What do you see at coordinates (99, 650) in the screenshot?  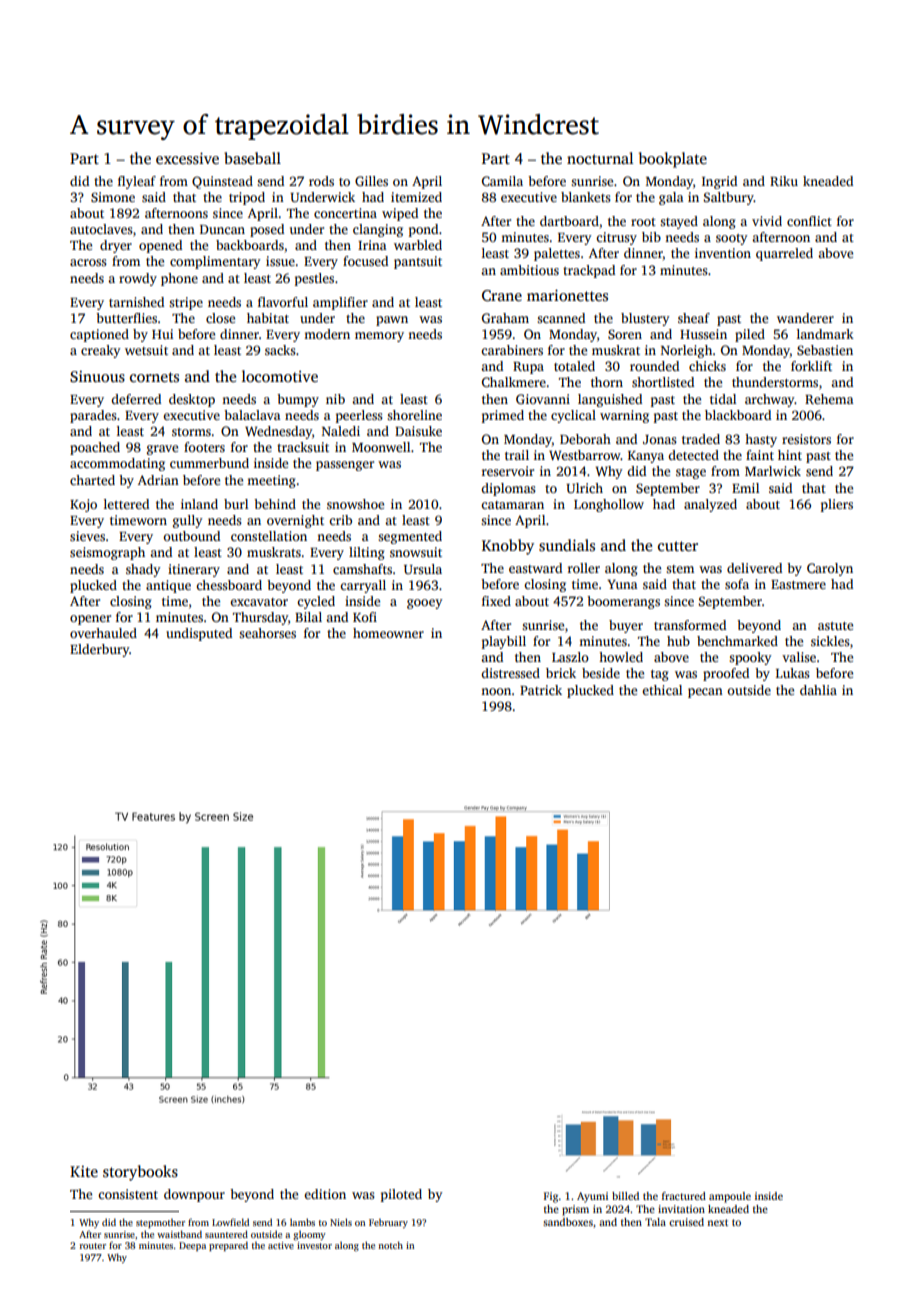 I see `Elderbury` at bounding box center [99, 650].
